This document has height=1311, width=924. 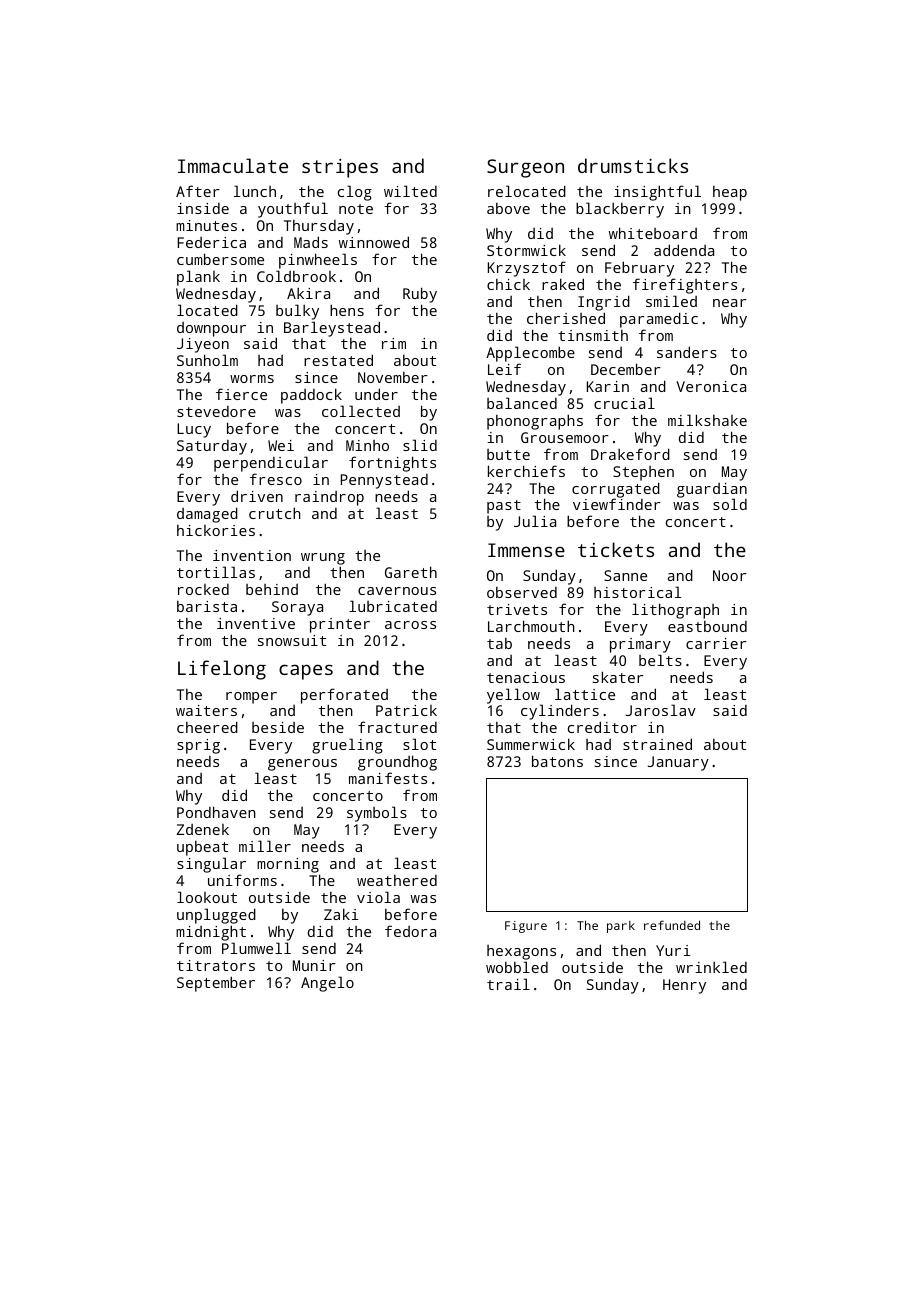 I want to click on Leif, so click(x=504, y=369).
